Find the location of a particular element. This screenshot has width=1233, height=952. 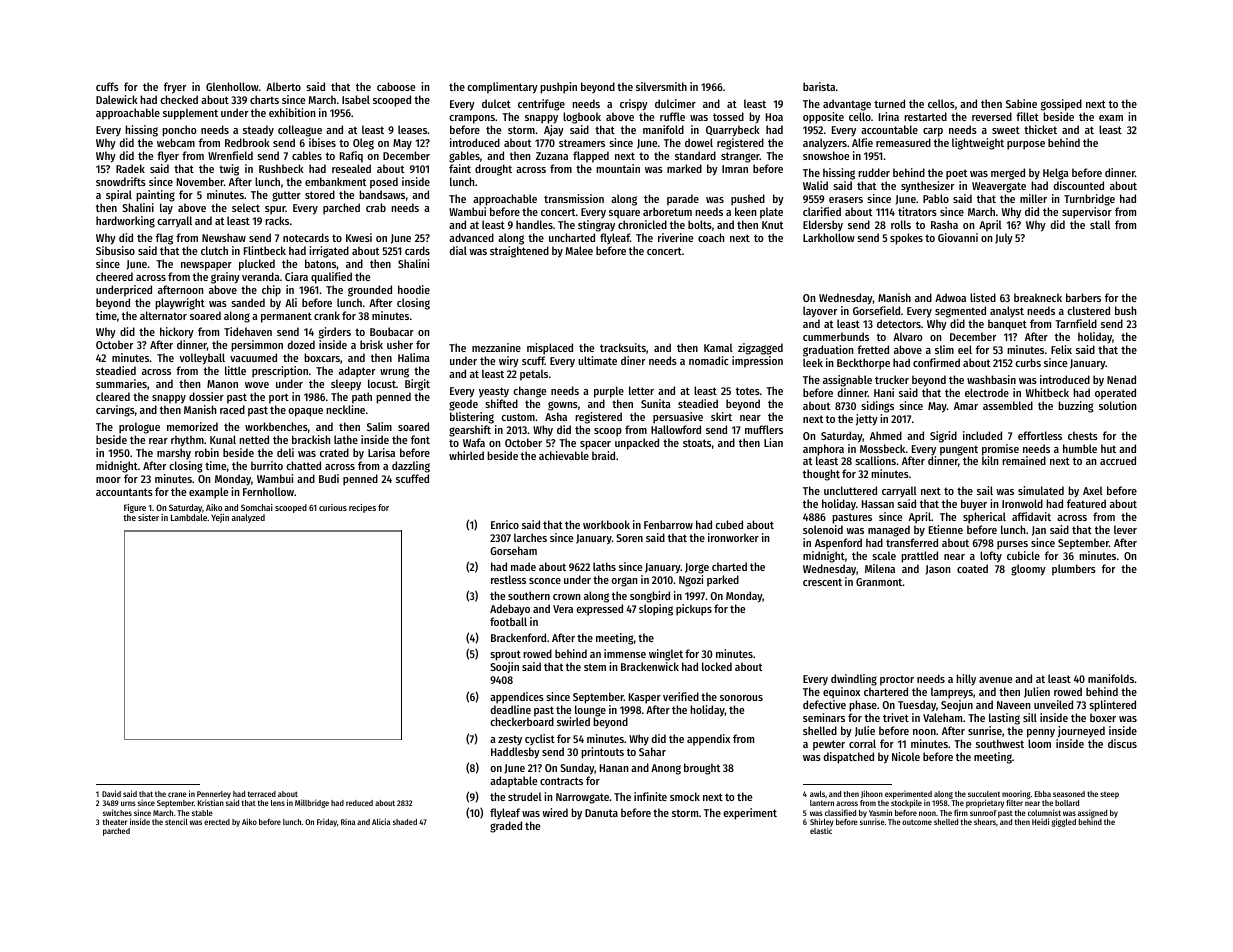

southern is located at coordinates (529, 595).
